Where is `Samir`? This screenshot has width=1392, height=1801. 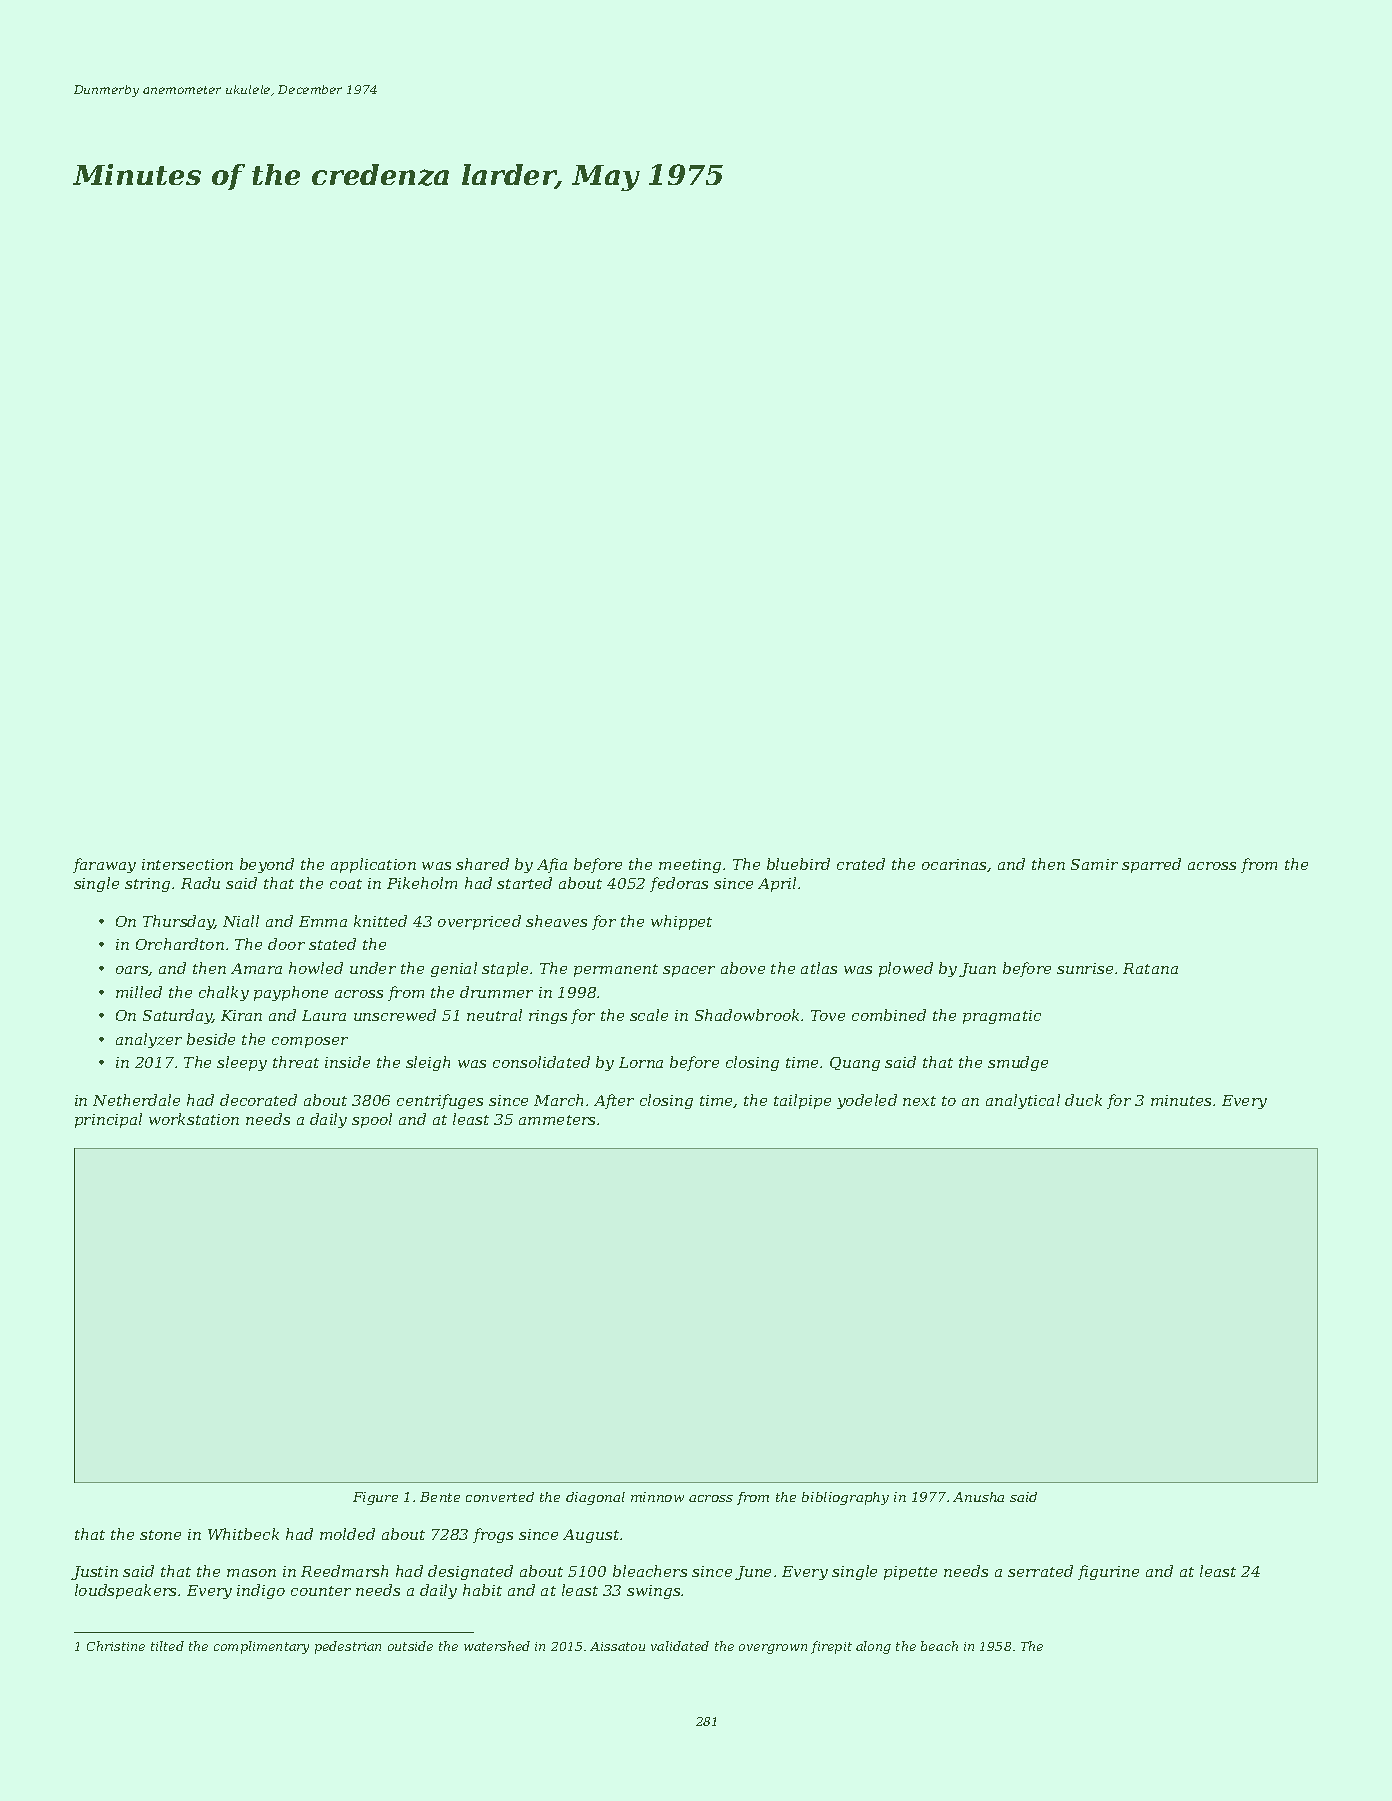
Samir is located at coordinates (1094, 864).
